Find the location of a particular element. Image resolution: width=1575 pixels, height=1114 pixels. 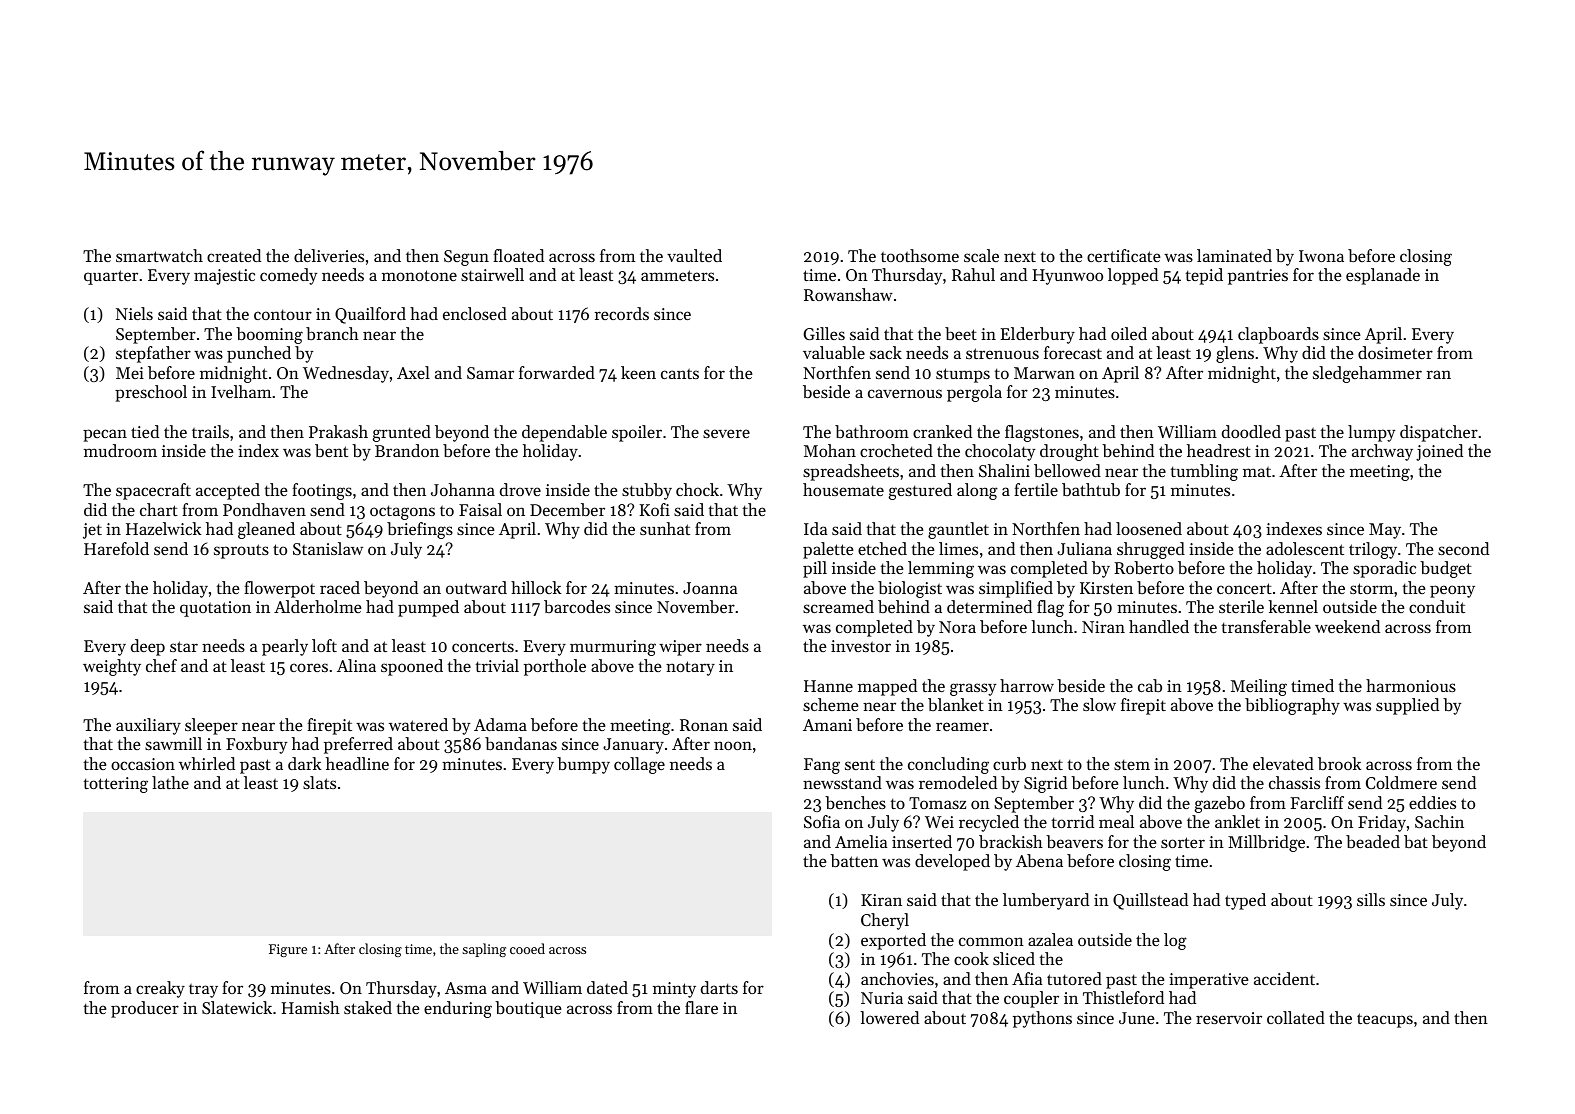

boutique is located at coordinates (528, 1009).
